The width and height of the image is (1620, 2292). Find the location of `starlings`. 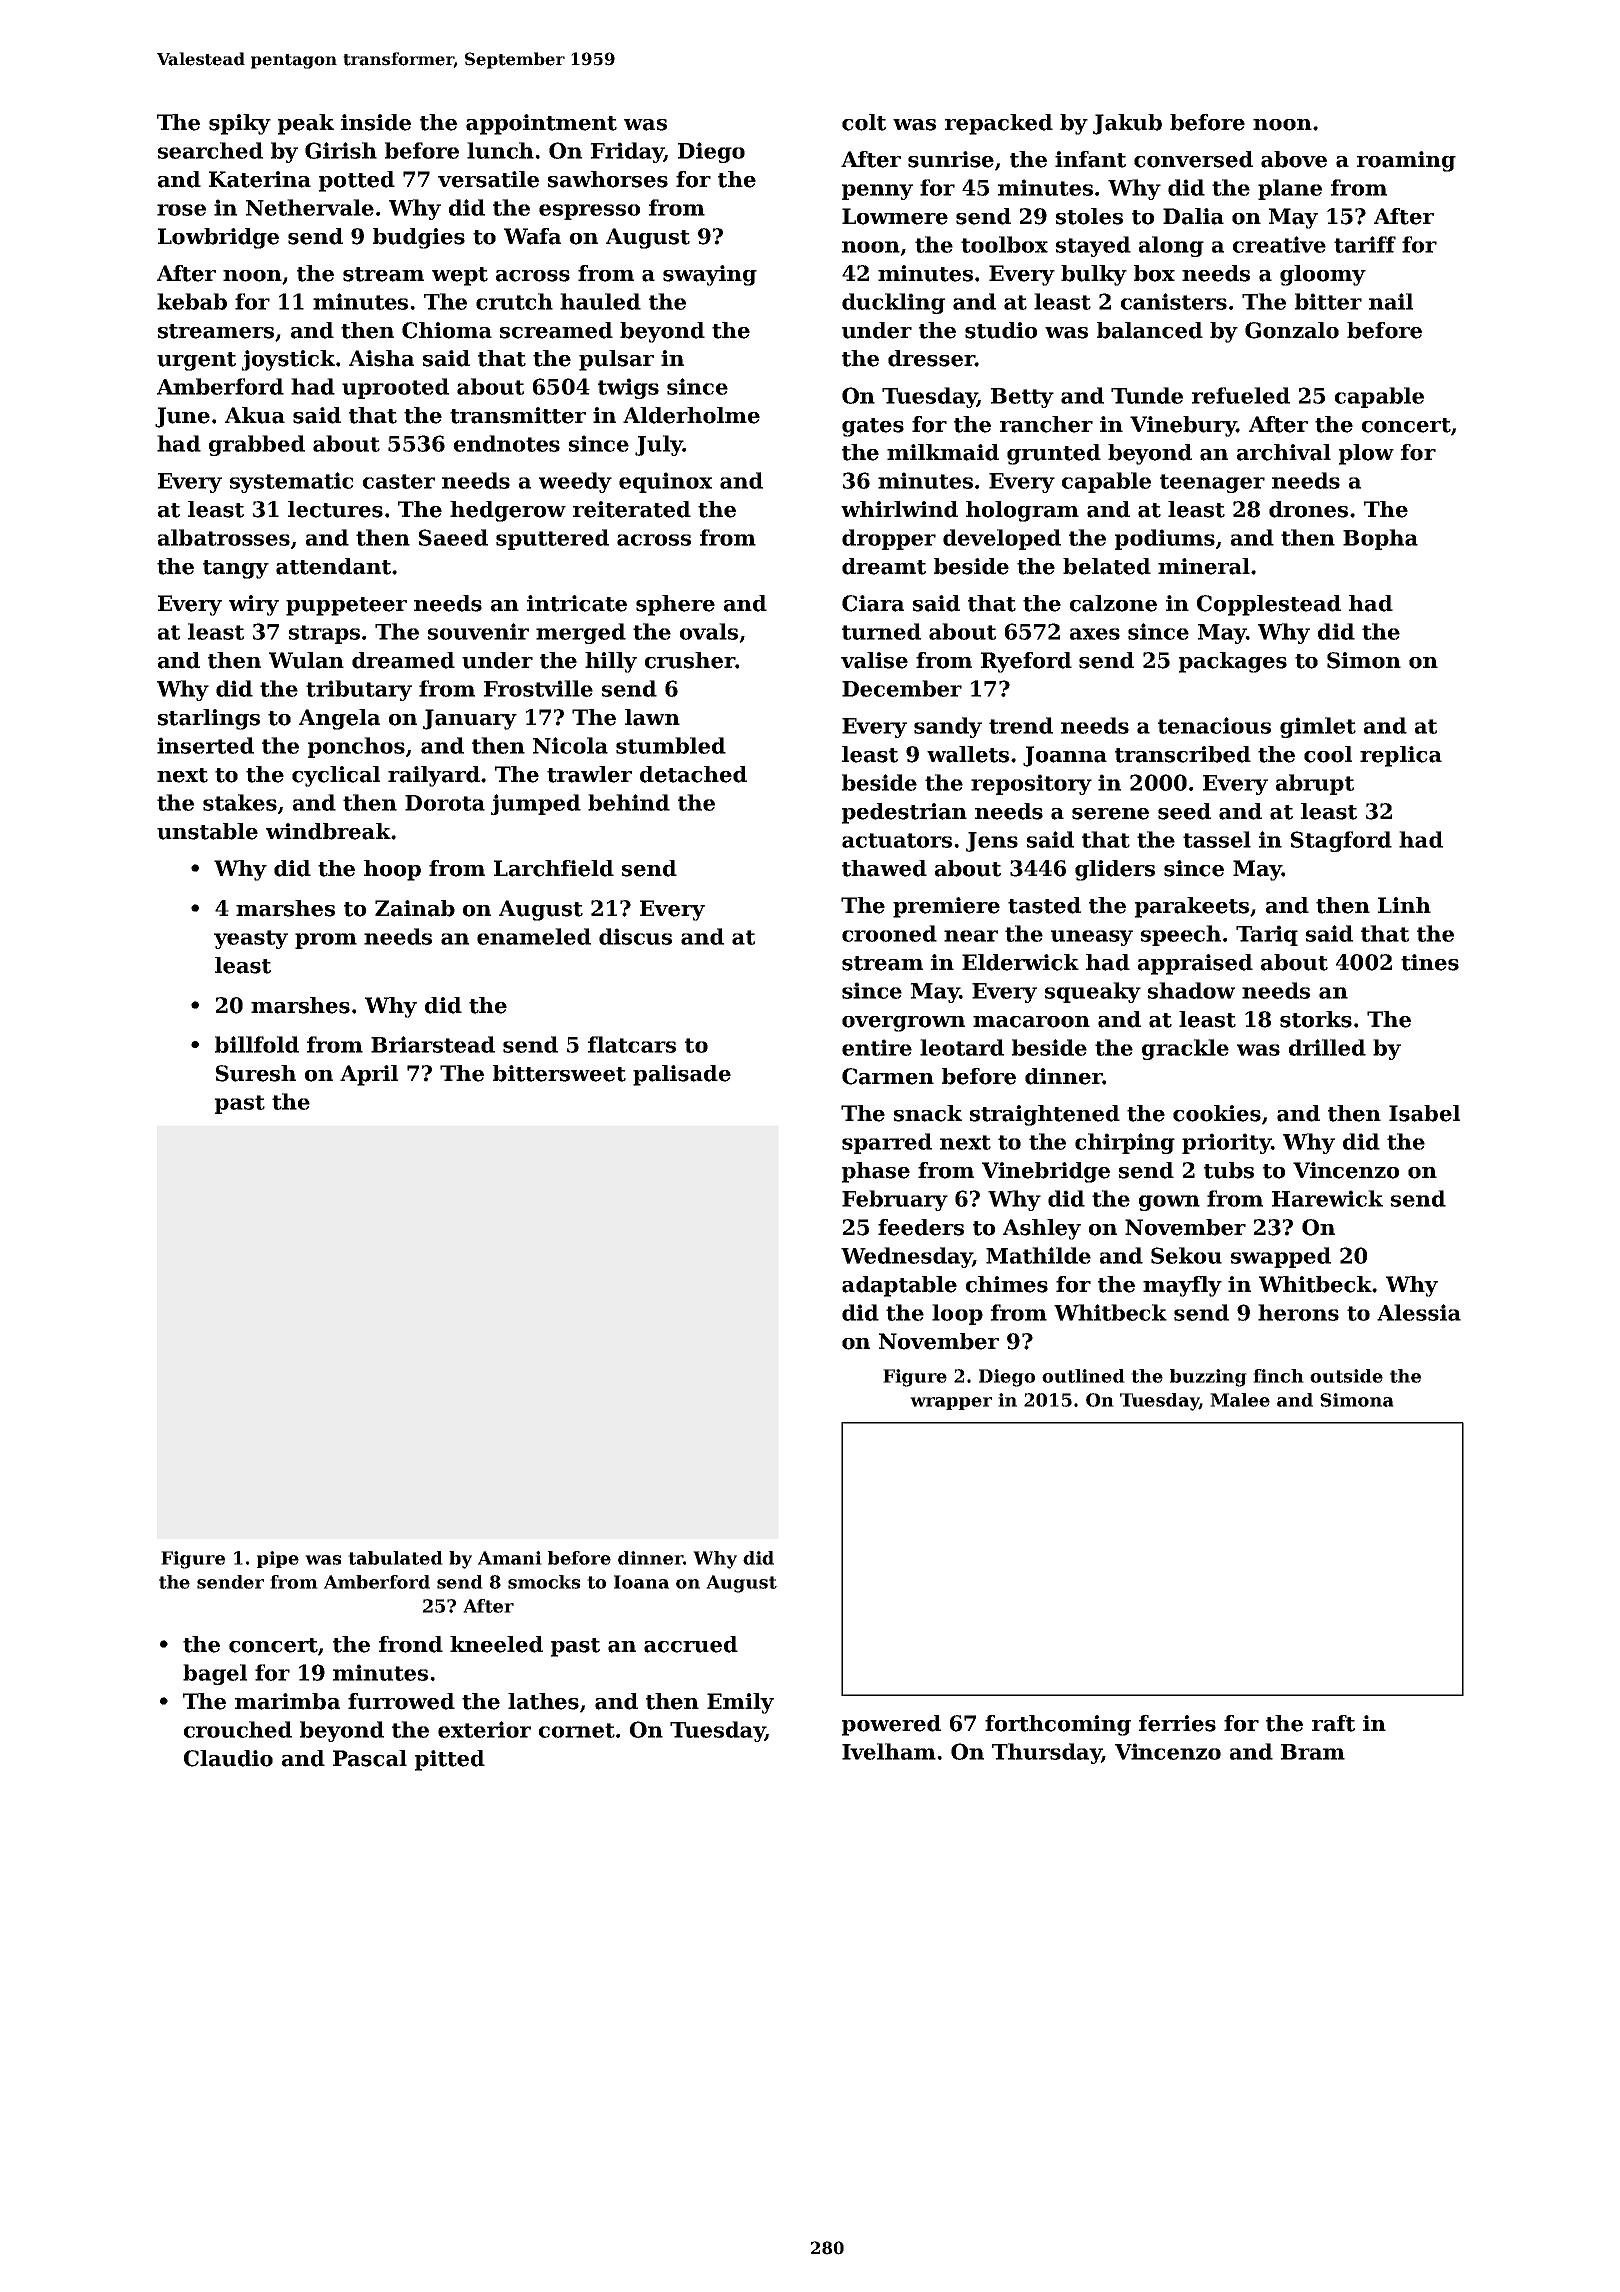

starlings is located at coordinates (209, 719).
